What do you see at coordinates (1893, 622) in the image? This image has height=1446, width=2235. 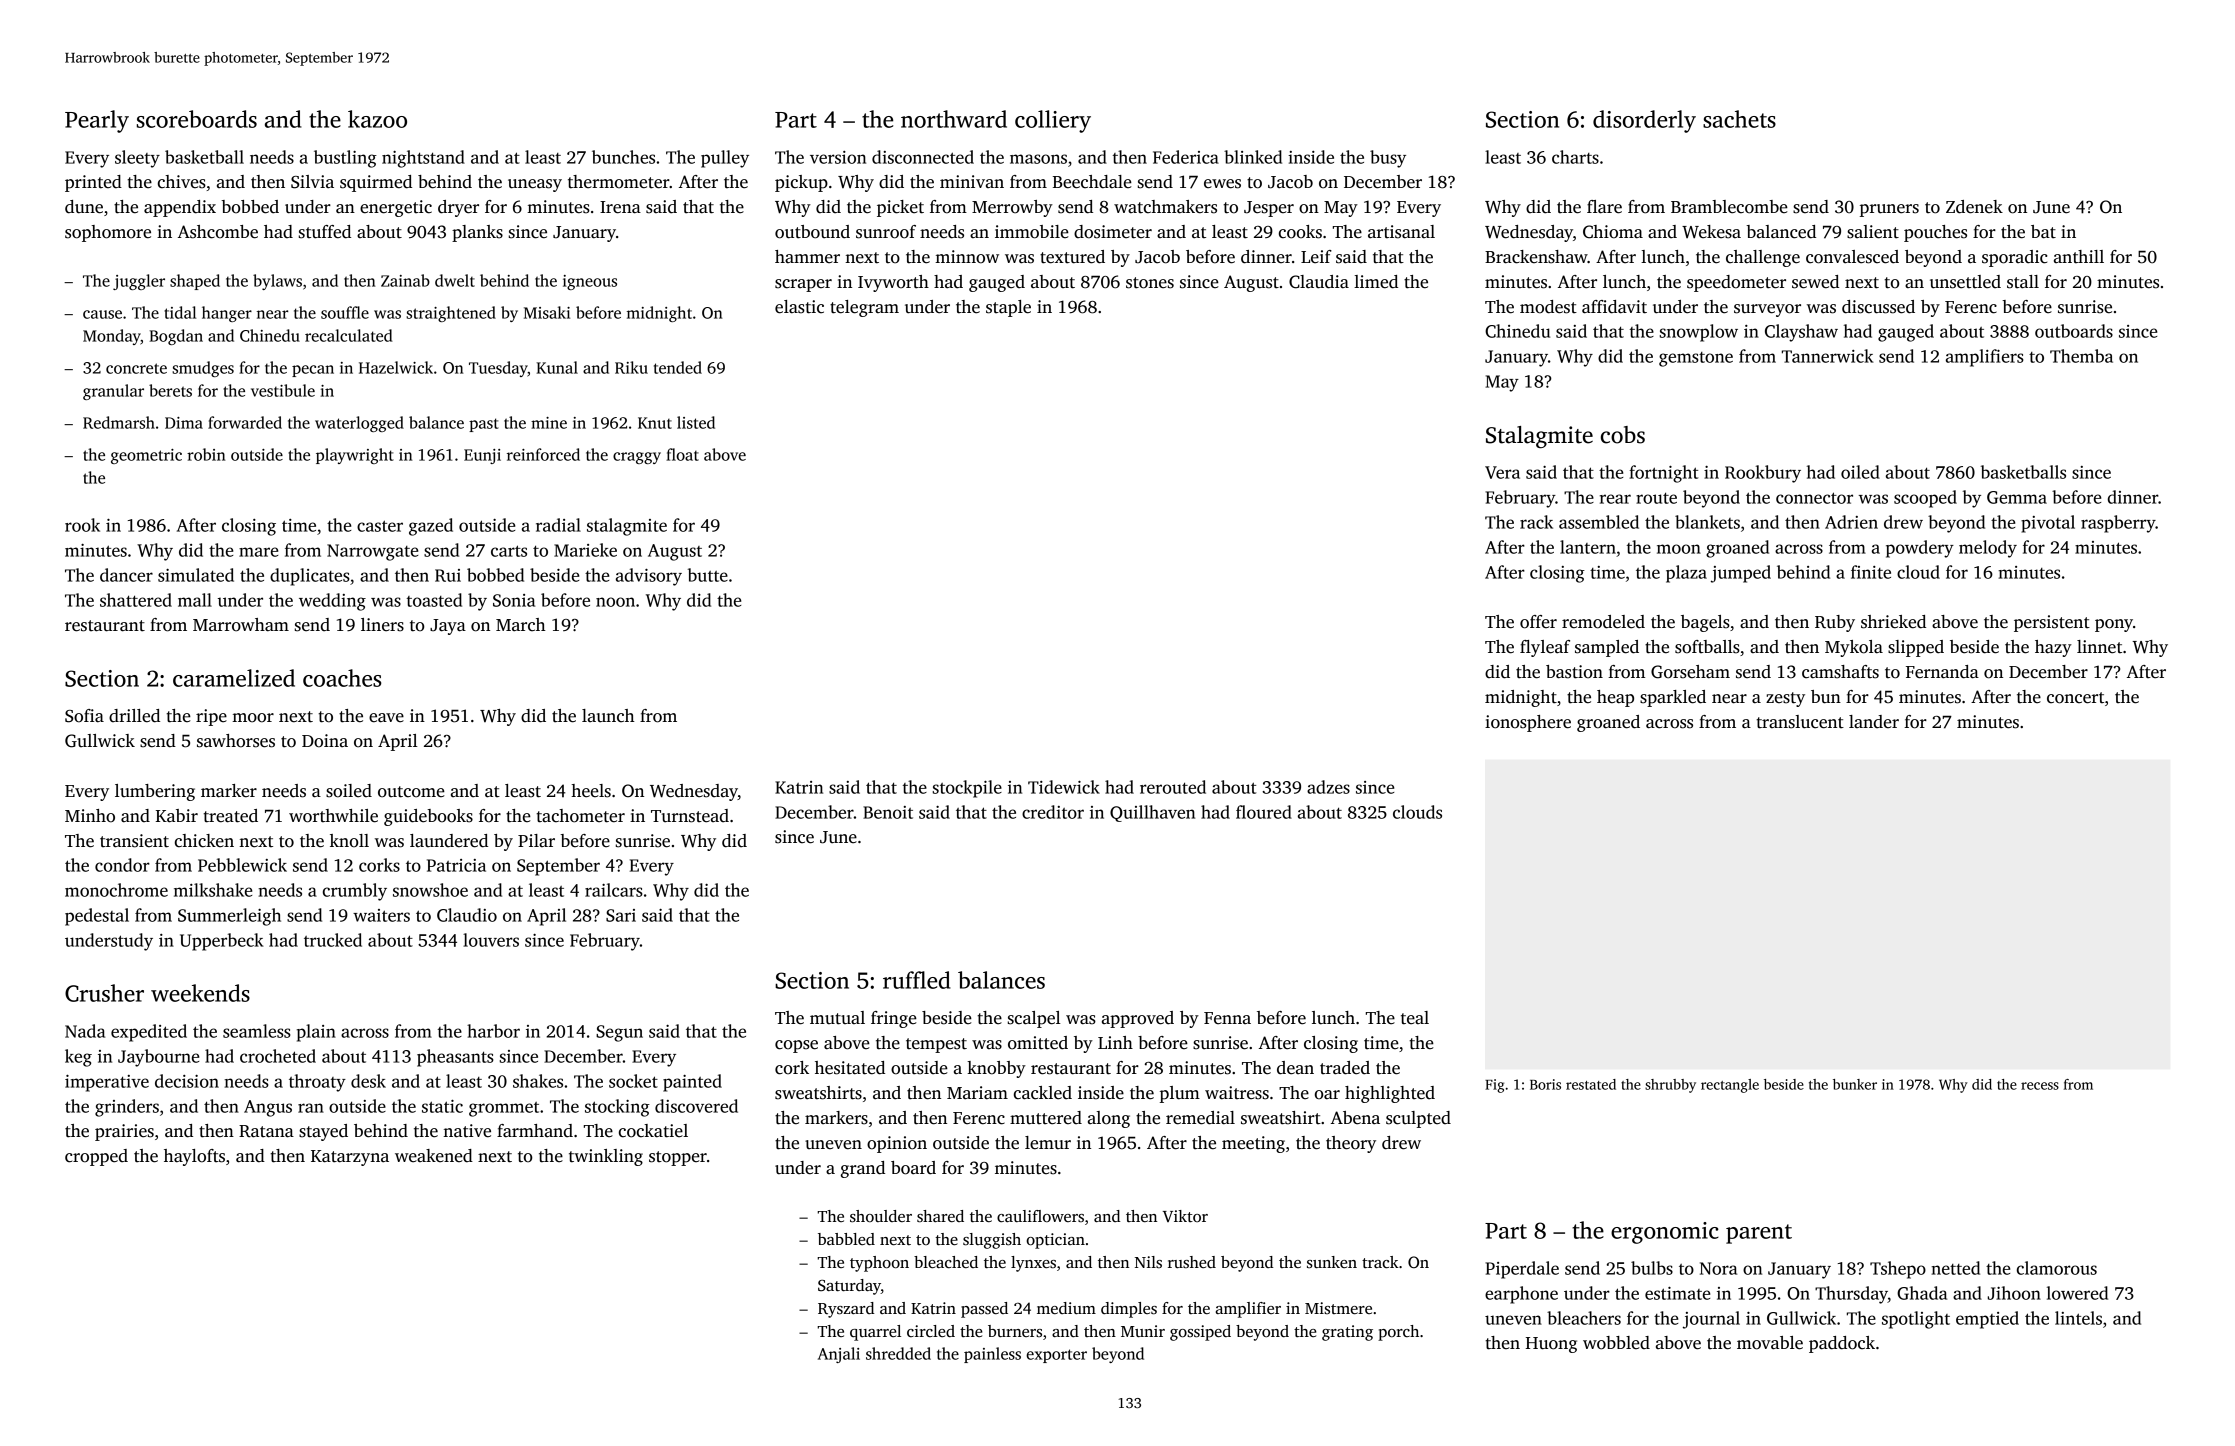 I see `shrieked` at bounding box center [1893, 622].
